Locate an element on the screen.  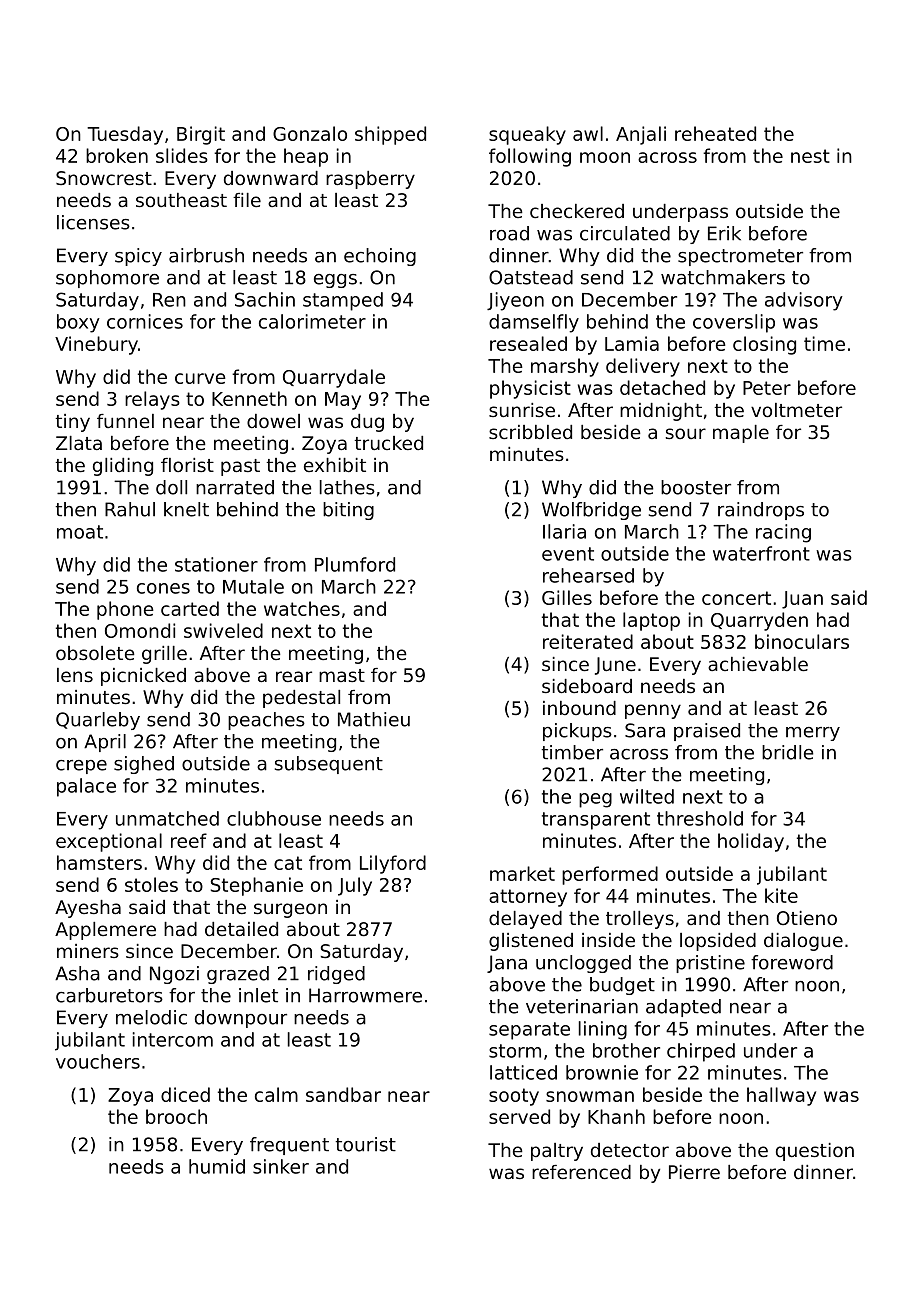
Tuesday is located at coordinates (125, 135).
